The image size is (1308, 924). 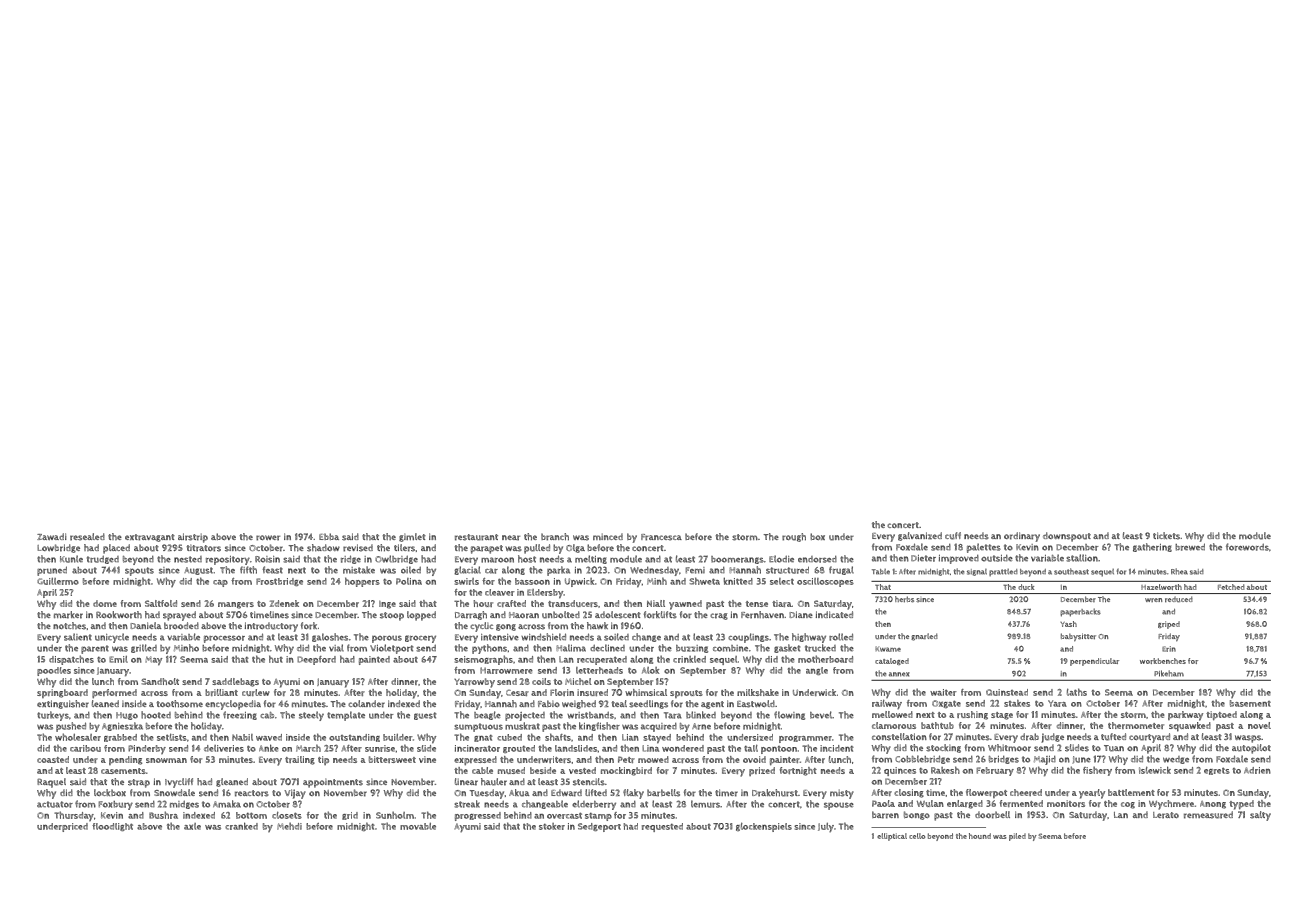 What do you see at coordinates (192, 826) in the document?
I see `axle` at bounding box center [192, 826].
